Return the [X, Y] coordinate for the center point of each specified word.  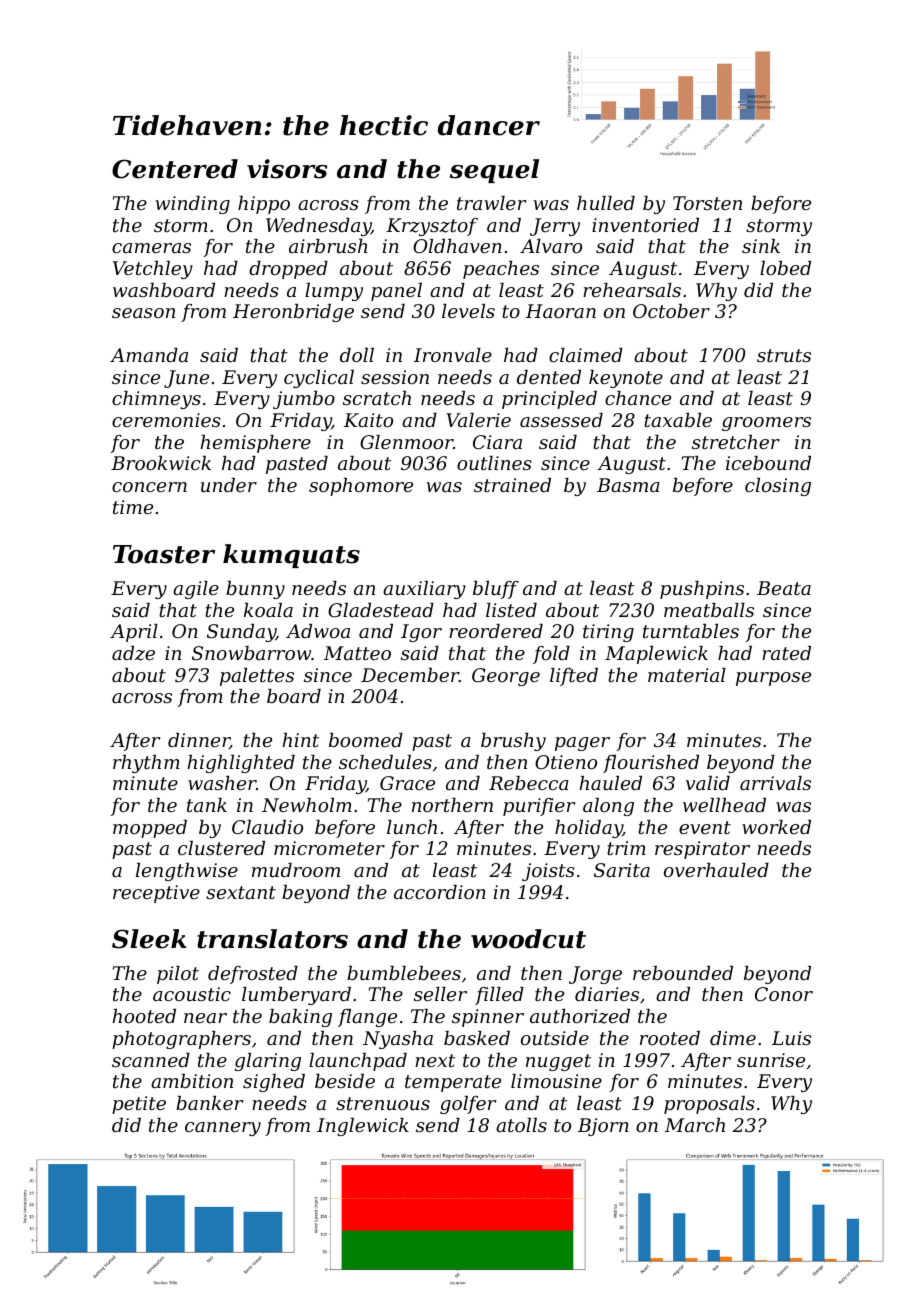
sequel [494, 171]
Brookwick [161, 463]
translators [272, 939]
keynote [626, 379]
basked [477, 1038]
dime [733, 1038]
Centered [175, 169]
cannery [223, 1129]
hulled [606, 203]
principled [549, 400]
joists [548, 872]
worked [776, 827]
